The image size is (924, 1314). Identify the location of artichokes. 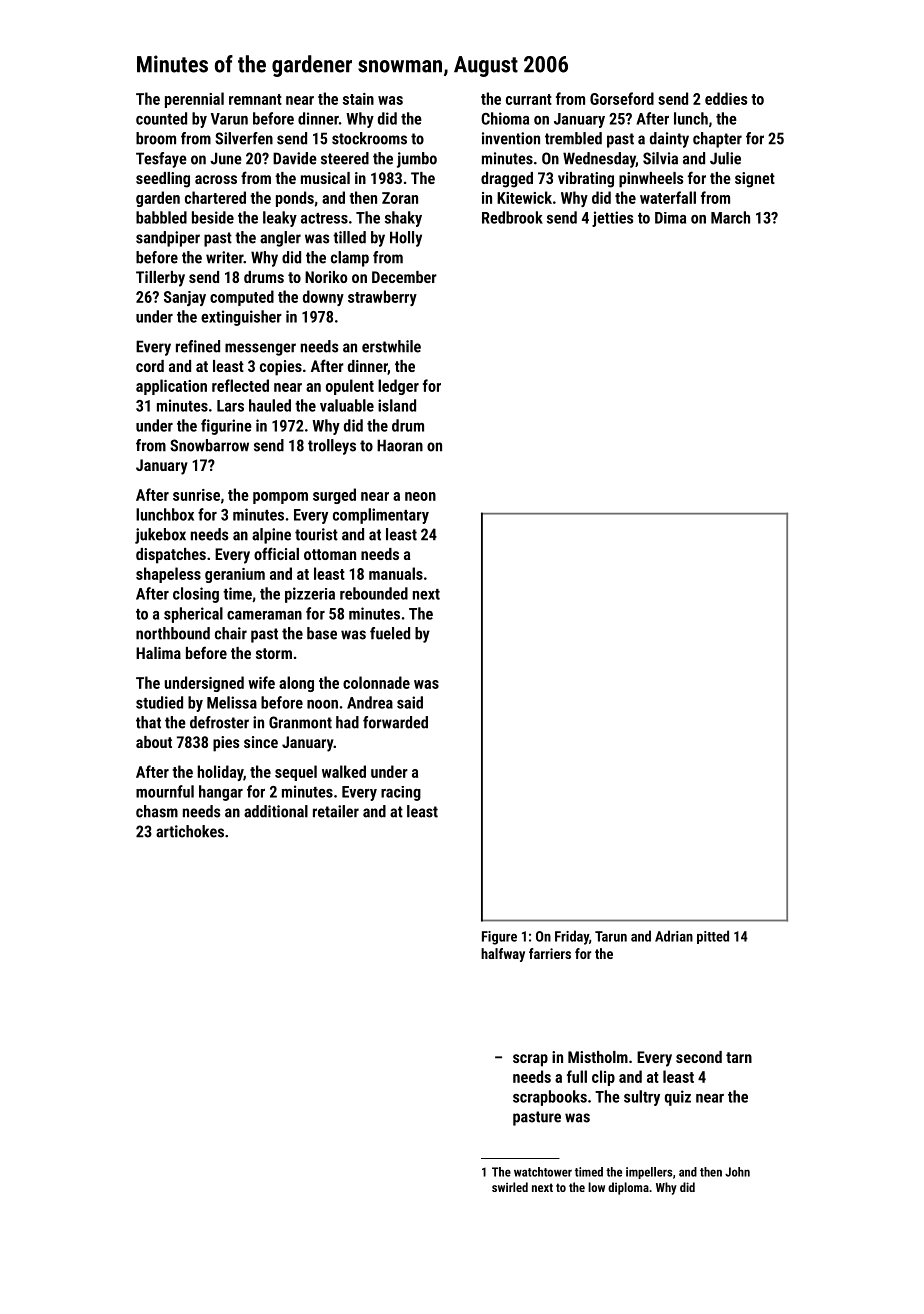
(190, 831).
